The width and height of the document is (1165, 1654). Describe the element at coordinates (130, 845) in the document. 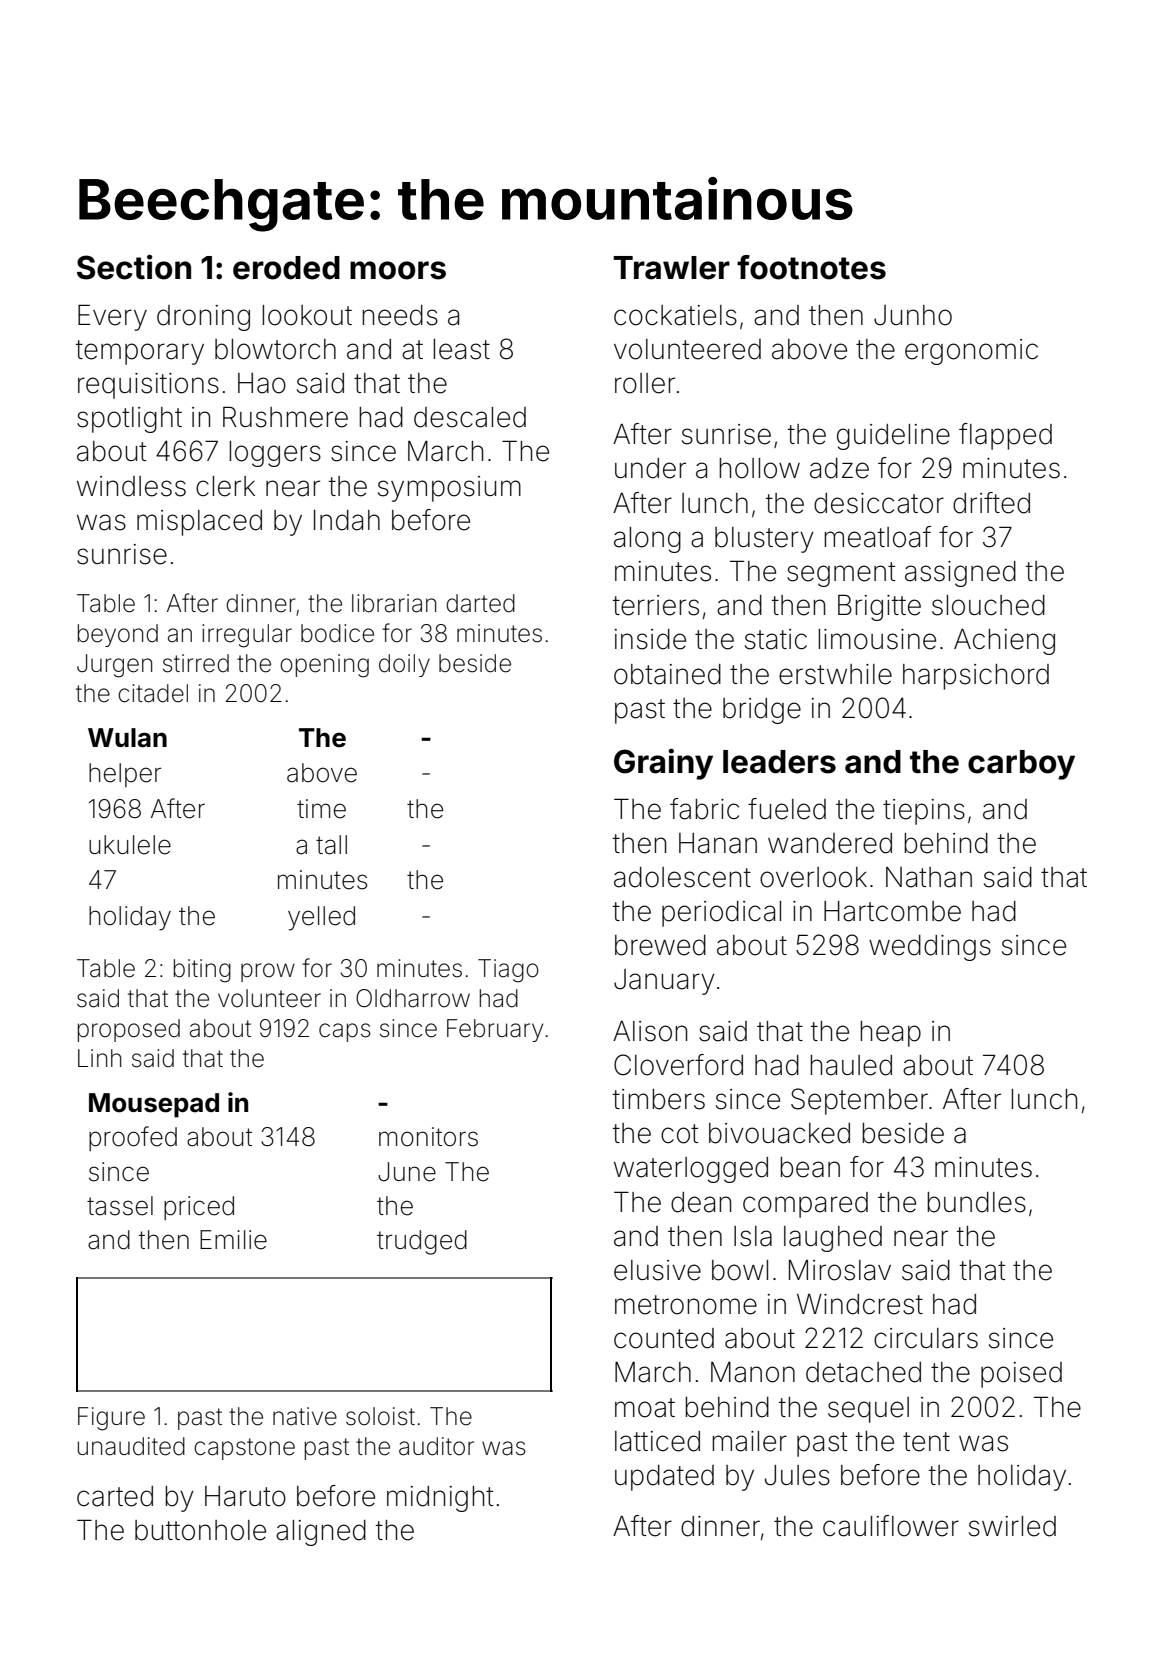

I see `ukulele` at that location.
